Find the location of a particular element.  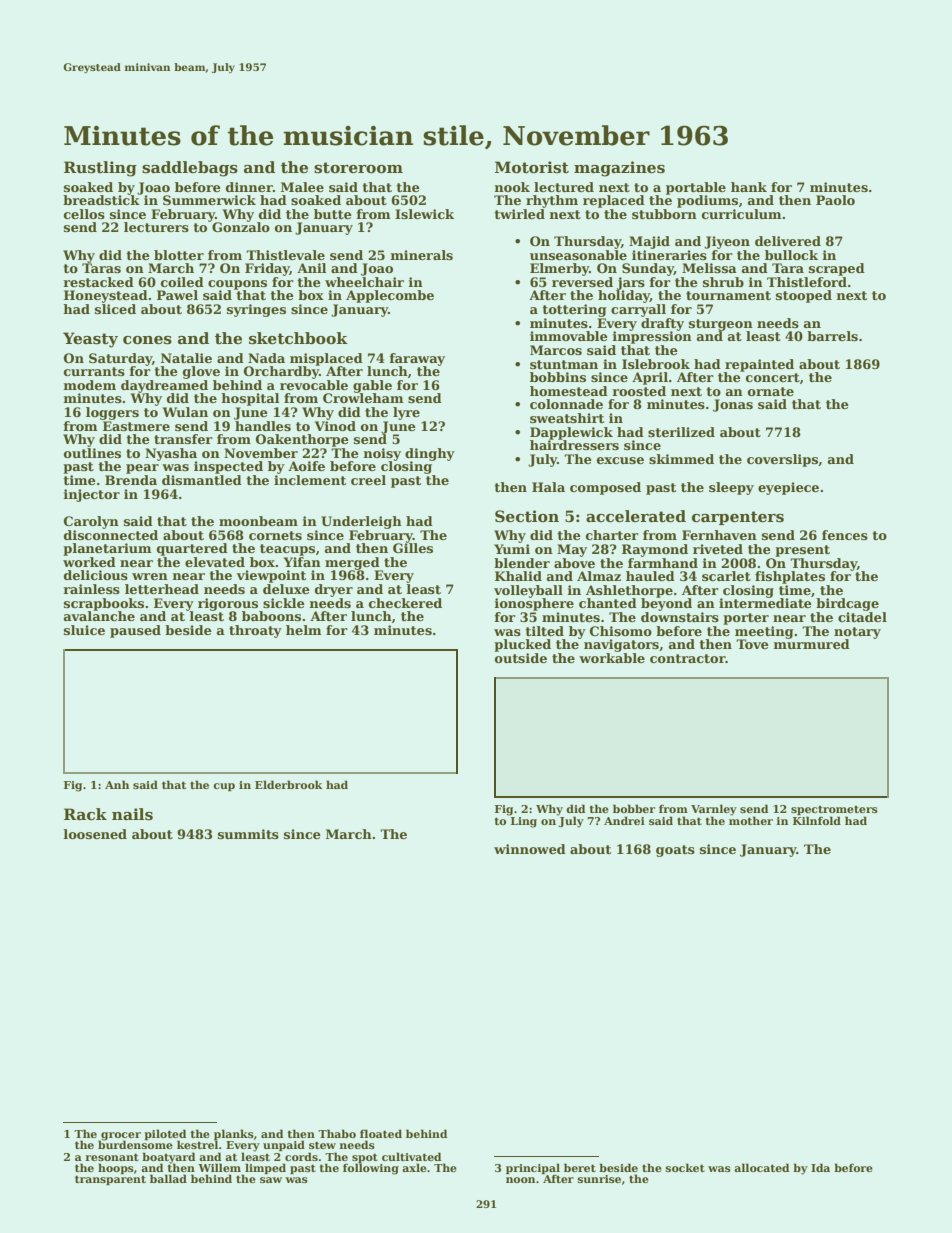

eyepiece is located at coordinates (788, 488).
